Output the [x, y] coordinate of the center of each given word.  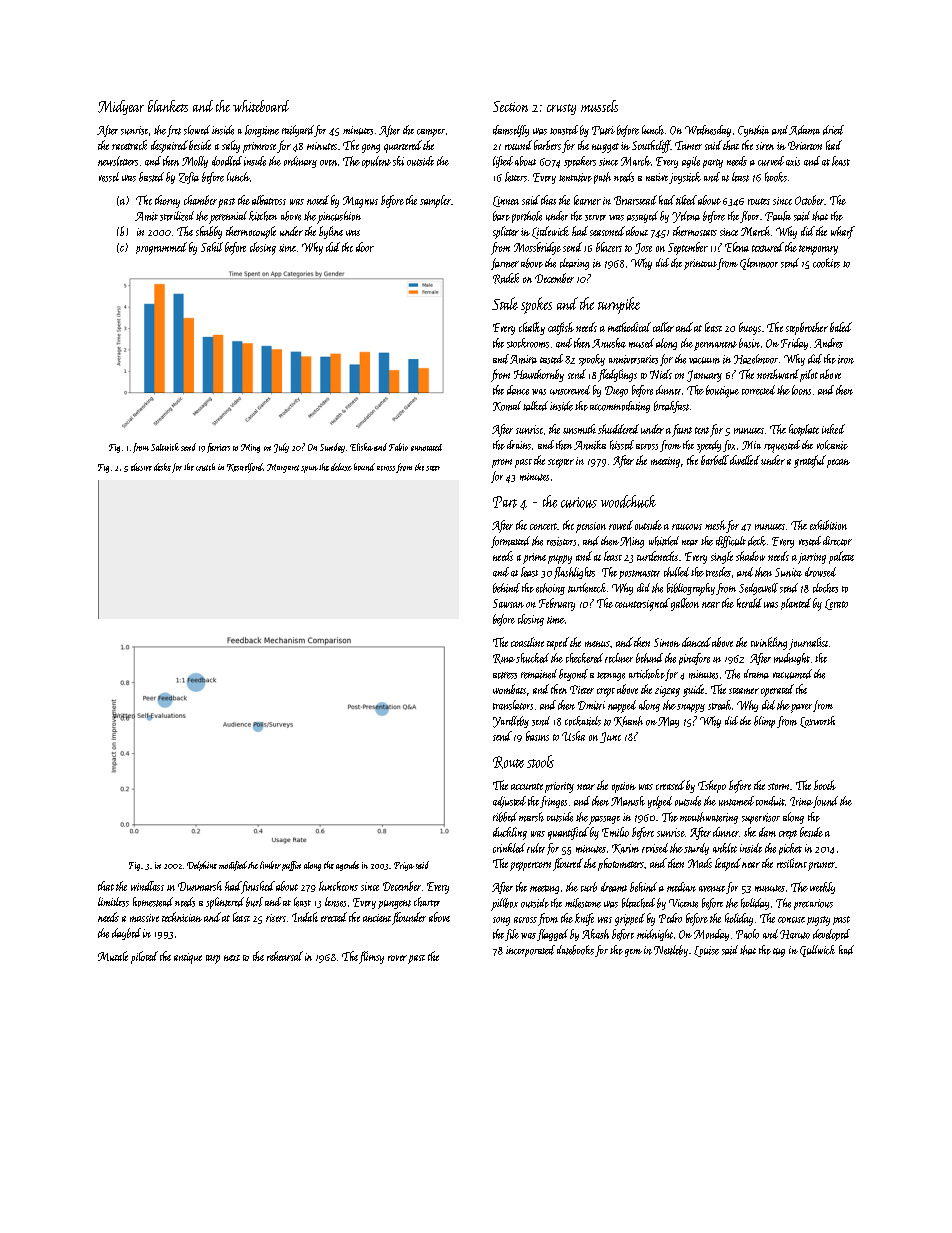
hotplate [804, 430]
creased [670, 785]
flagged [552, 935]
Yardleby [511, 722]
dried [833, 130]
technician [182, 917]
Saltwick [165, 447]
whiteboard [261, 106]
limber [270, 865]
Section [510, 106]
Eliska [361, 447]
